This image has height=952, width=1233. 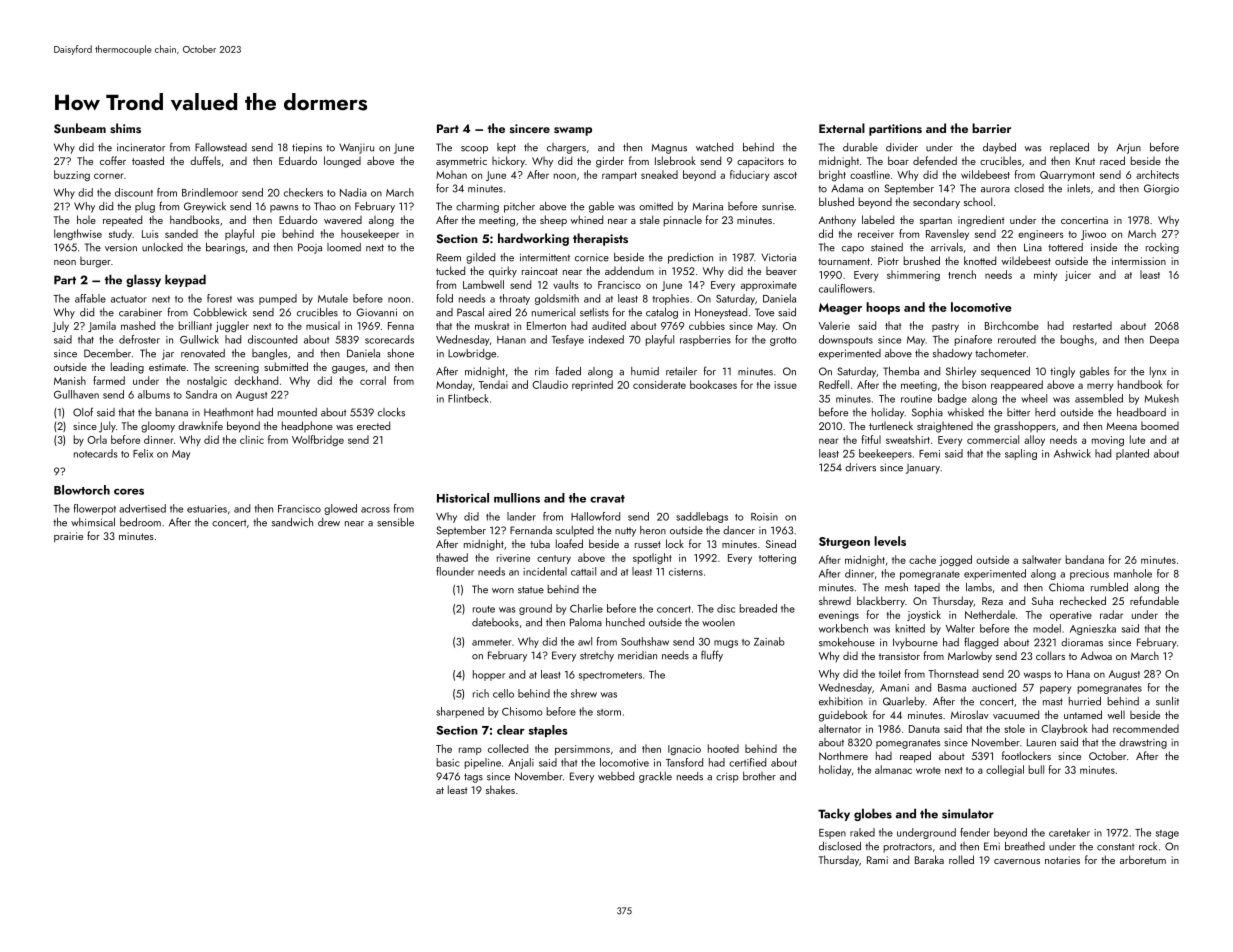 What do you see at coordinates (68, 537) in the image?
I see `prairie` at bounding box center [68, 537].
